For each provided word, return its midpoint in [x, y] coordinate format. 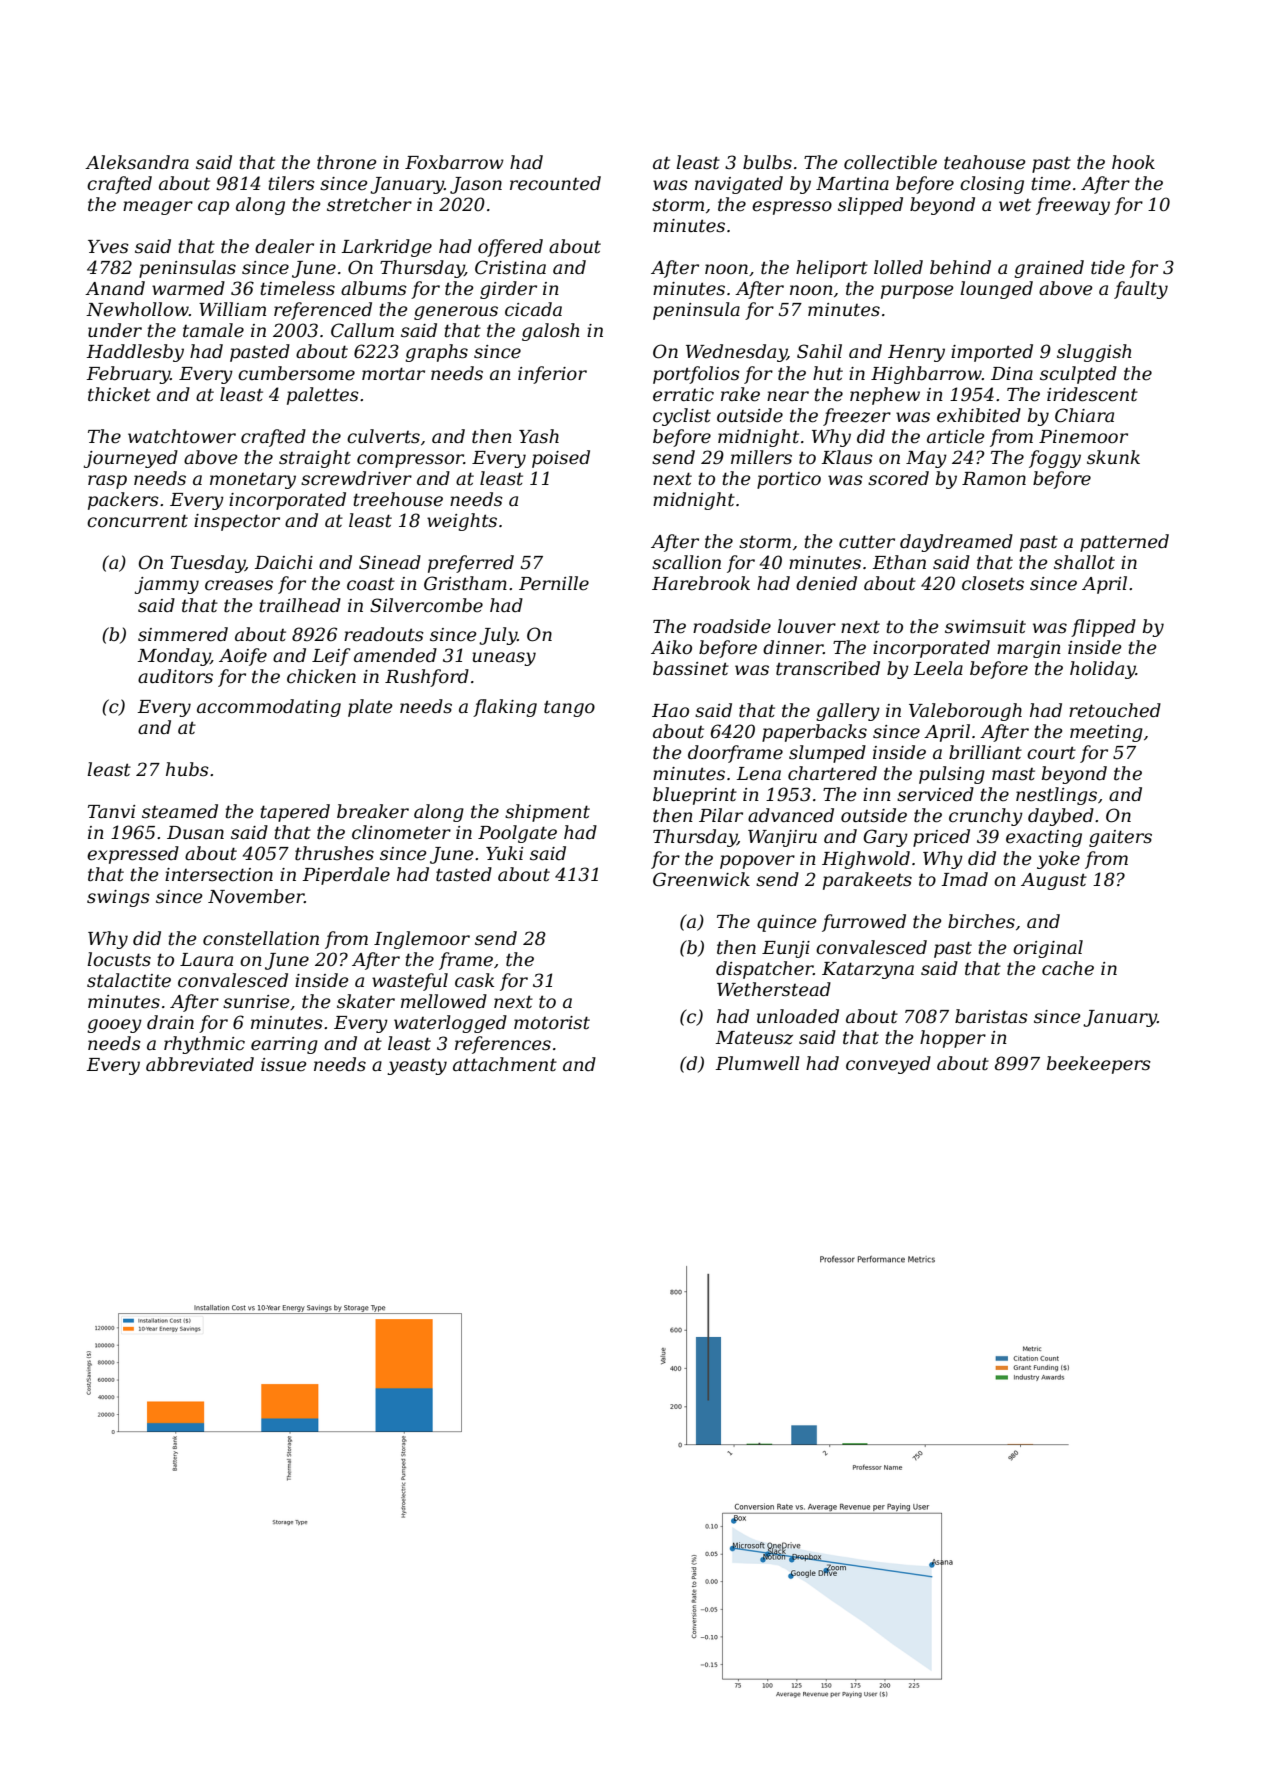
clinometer [401, 832]
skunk [1113, 457]
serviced [935, 794]
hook [1133, 162]
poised [561, 459]
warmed [188, 288]
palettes [323, 396]
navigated [739, 185]
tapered [295, 813]
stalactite [129, 980]
